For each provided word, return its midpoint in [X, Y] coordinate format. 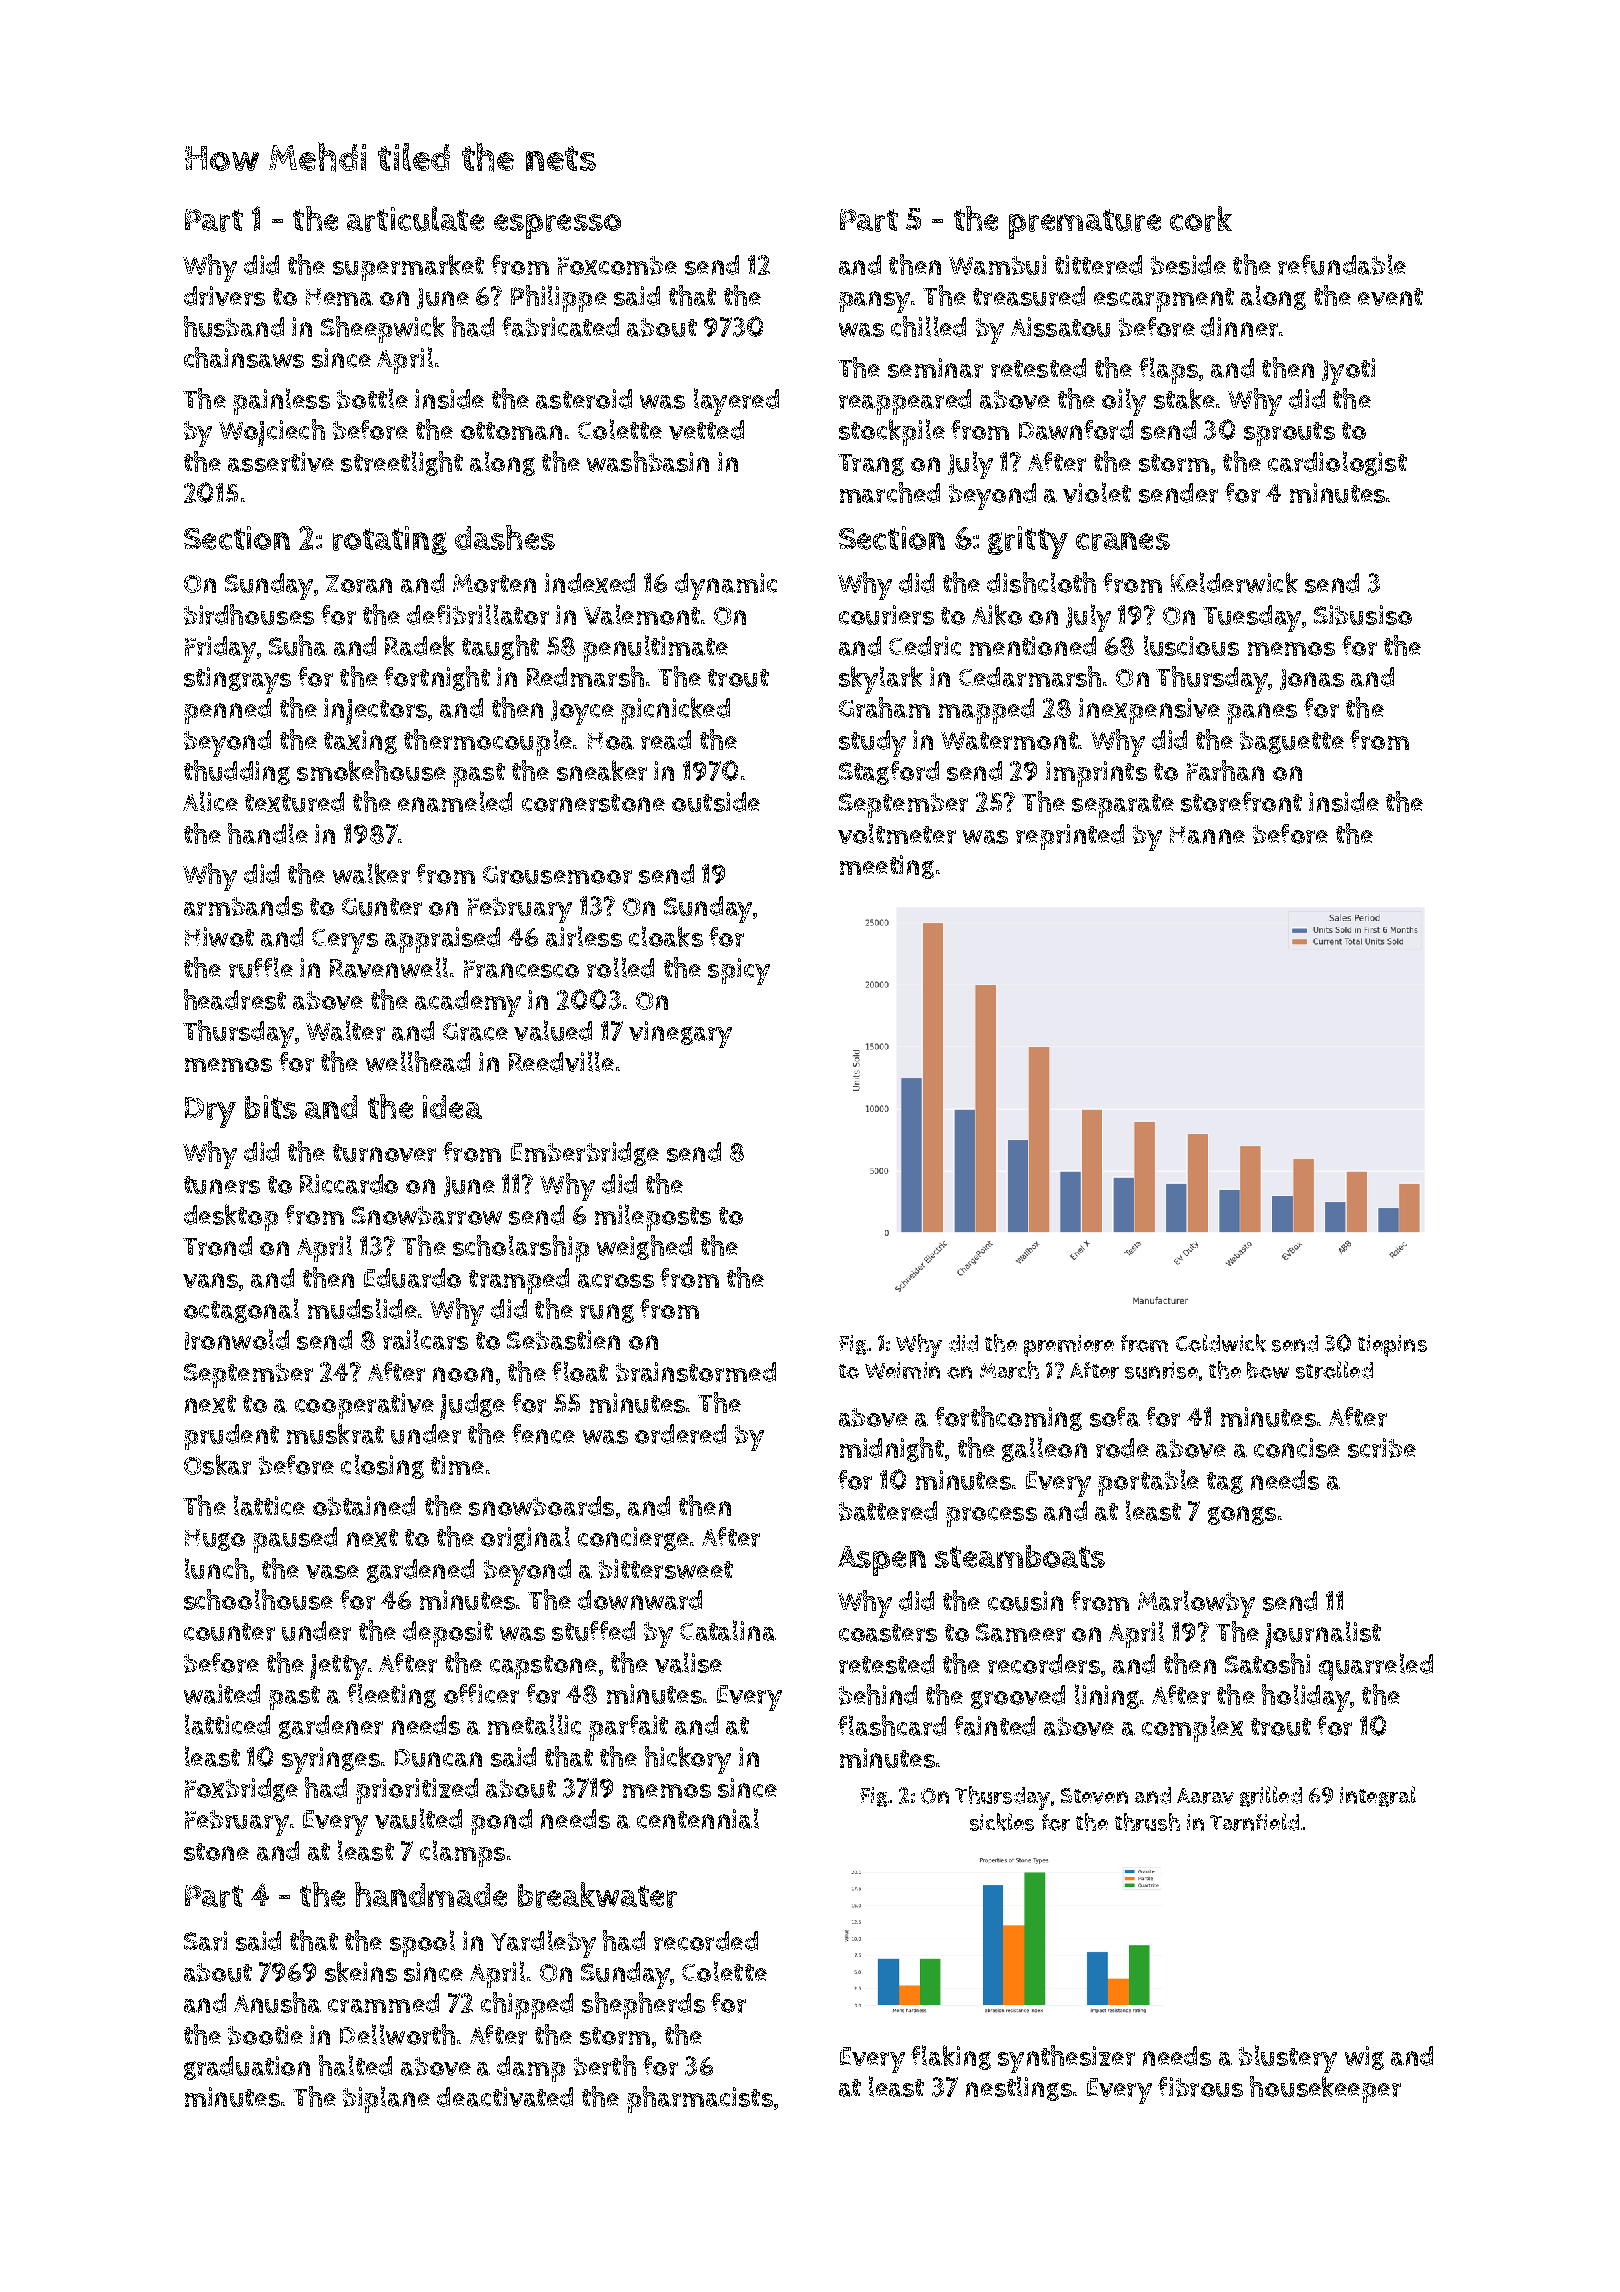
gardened [420, 1571]
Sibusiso [1363, 615]
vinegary [680, 1034]
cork [1201, 219]
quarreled [1376, 1667]
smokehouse [371, 770]
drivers [224, 296]
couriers [886, 615]
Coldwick [1221, 1343]
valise [688, 1662]
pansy [874, 302]
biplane [386, 2099]
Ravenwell [389, 967]
